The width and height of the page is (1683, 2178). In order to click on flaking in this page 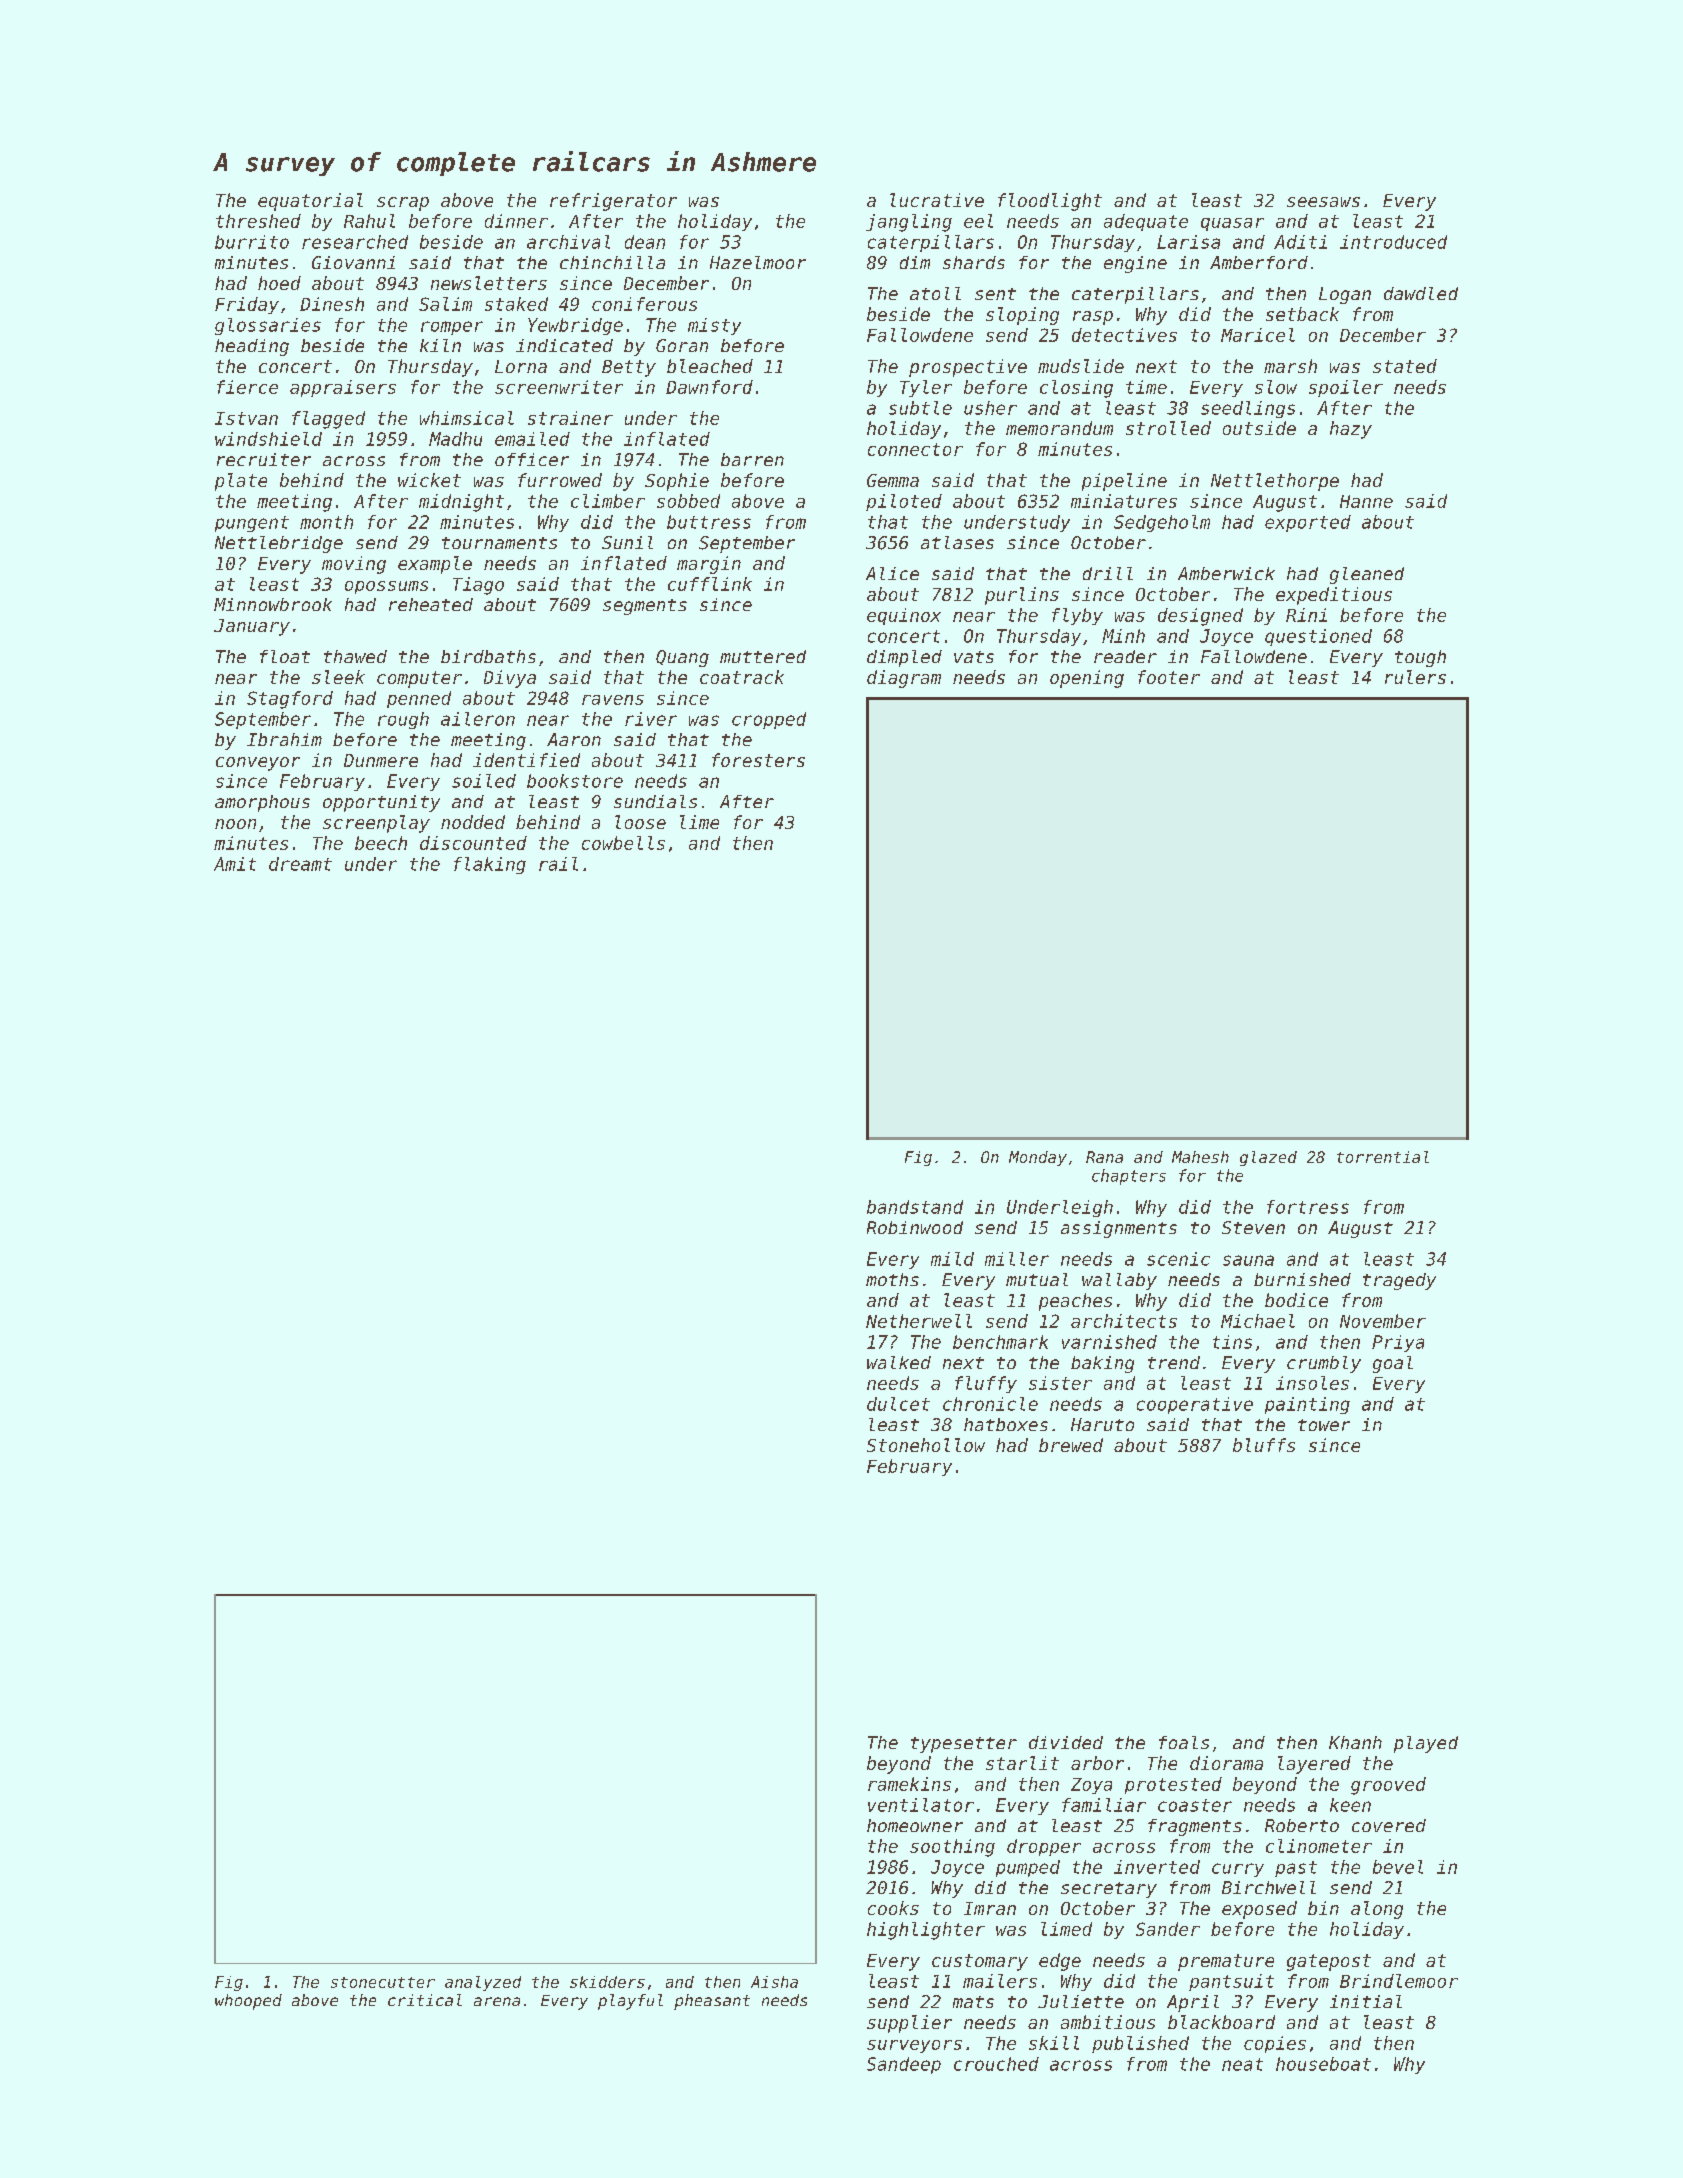, I will do `click(490, 865)`.
